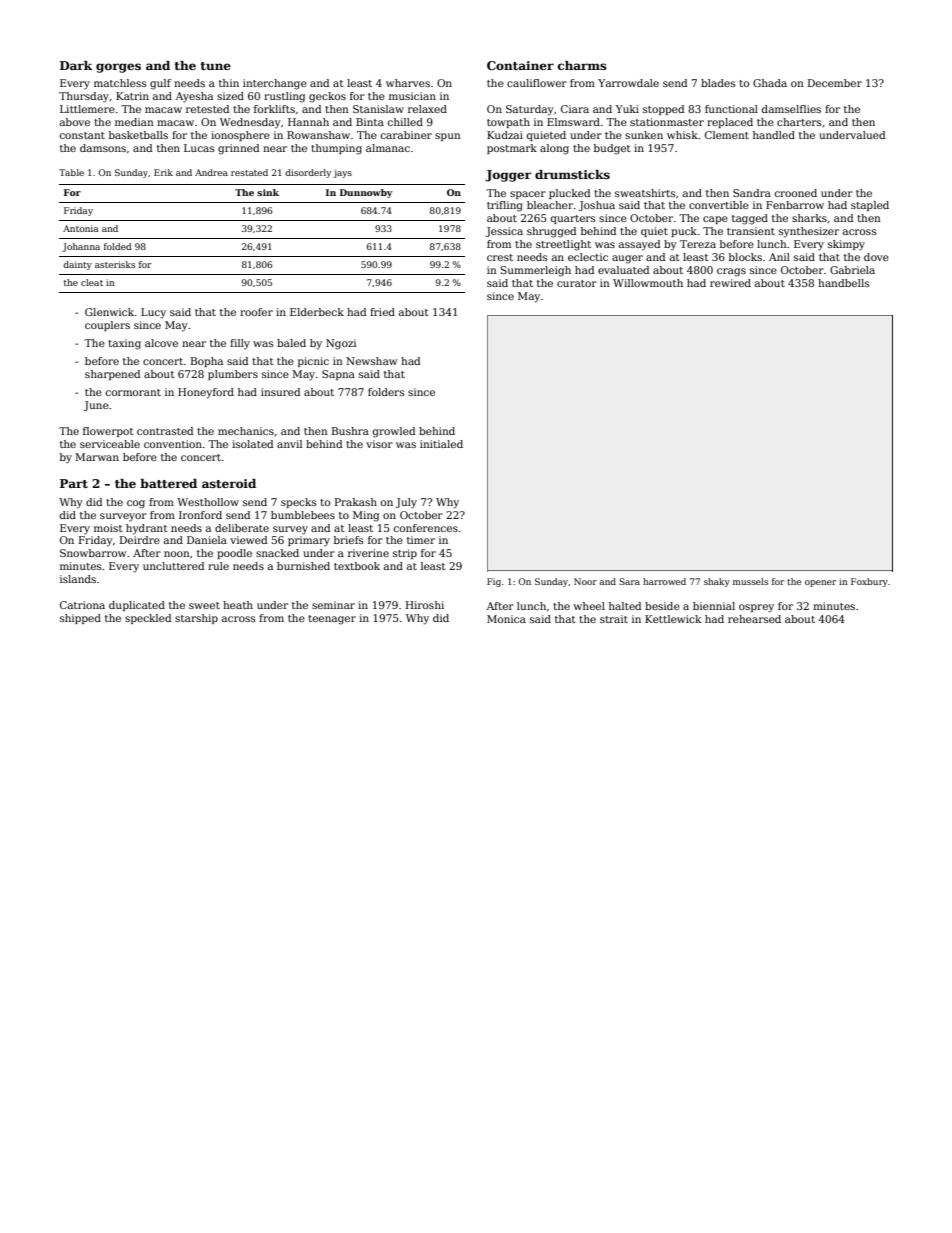 Image resolution: width=952 pixels, height=1233 pixels. Describe the element at coordinates (118, 246) in the screenshot. I see `folded` at that location.
